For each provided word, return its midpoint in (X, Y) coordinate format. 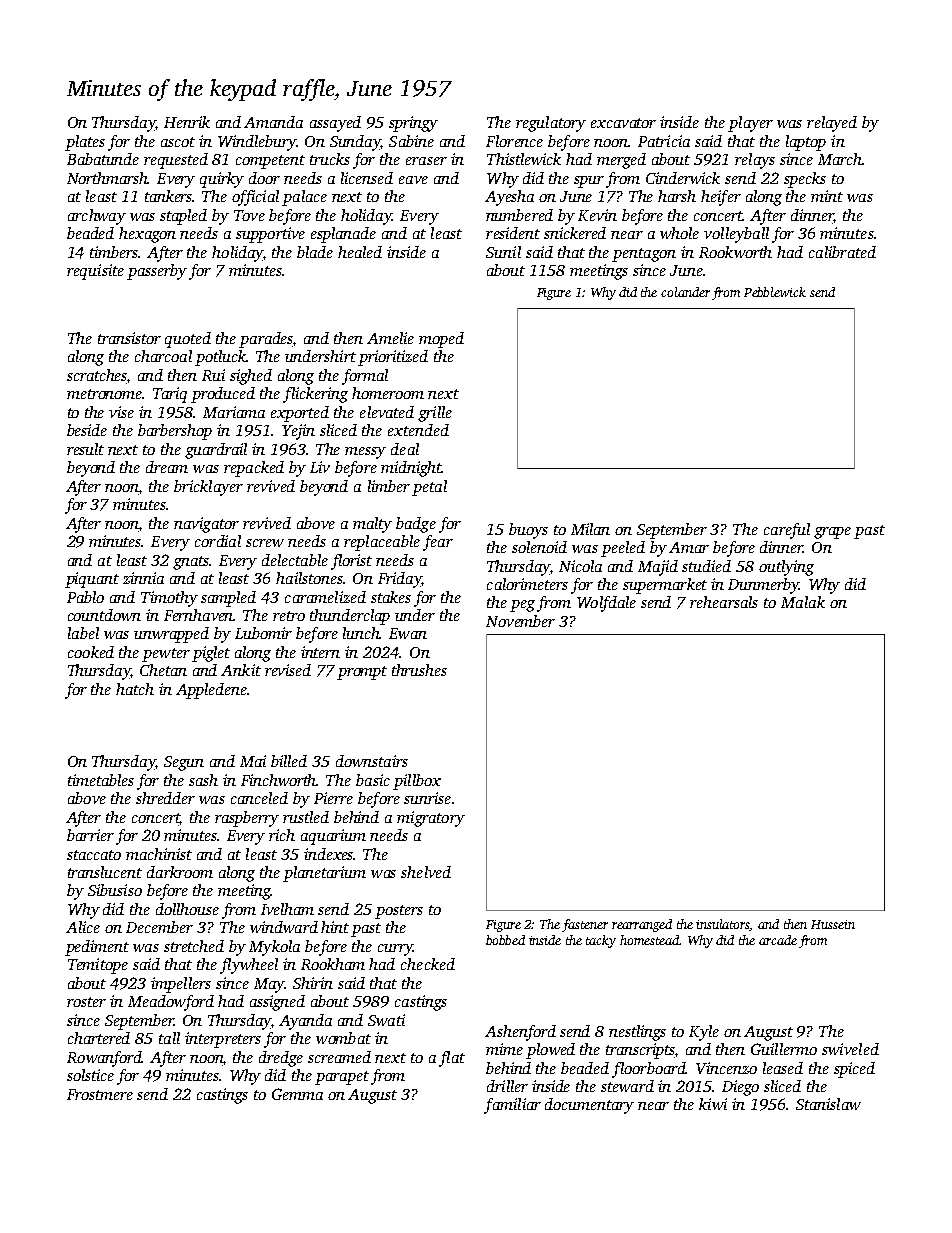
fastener (585, 925)
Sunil (503, 252)
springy (413, 124)
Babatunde (103, 159)
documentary (589, 1106)
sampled (228, 599)
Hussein (833, 924)
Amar (689, 547)
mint (827, 196)
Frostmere (100, 1094)
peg (522, 606)
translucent (105, 872)
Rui (213, 375)
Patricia (664, 141)
